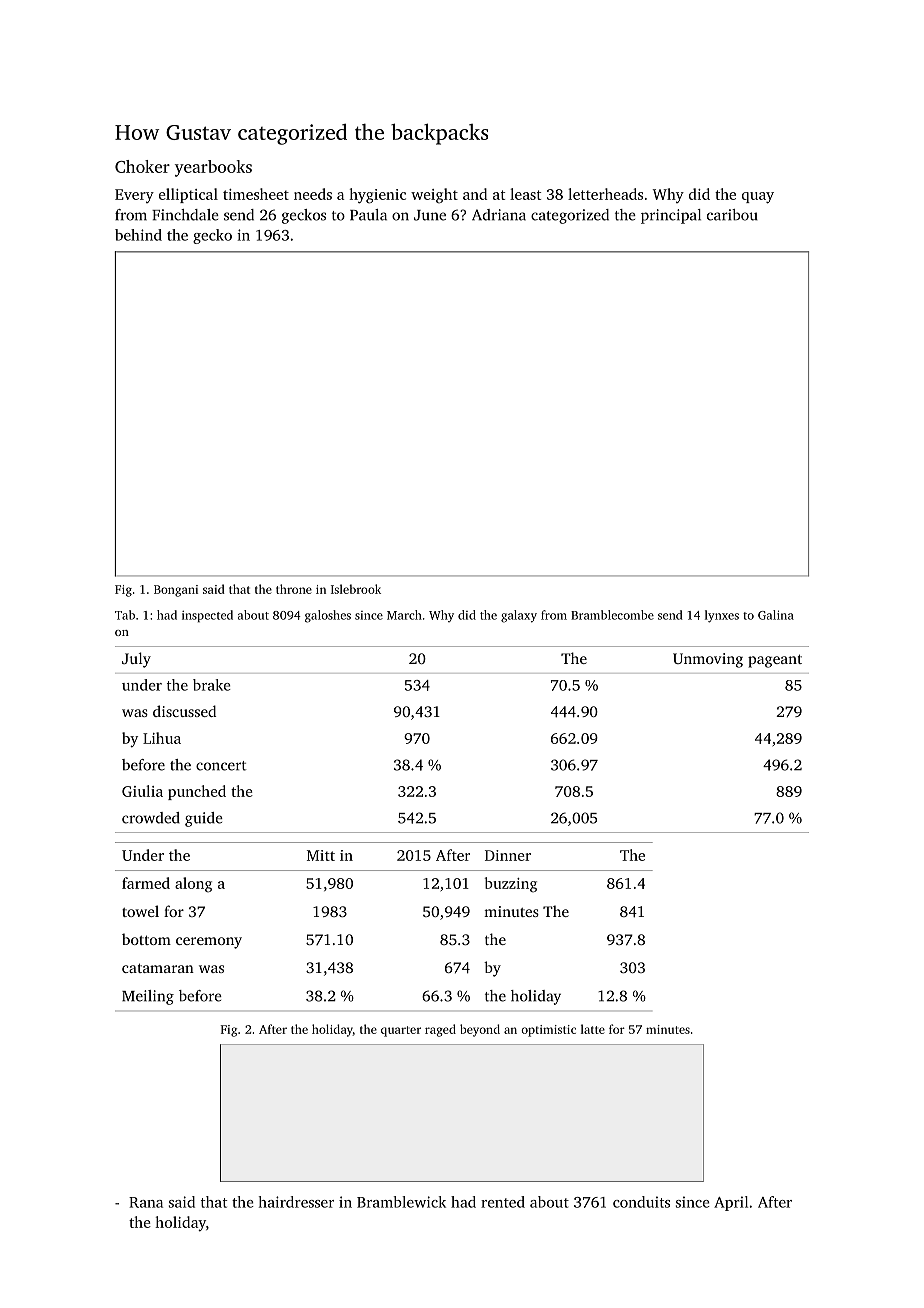 The width and height of the image is (924, 1308). I want to click on throne, so click(294, 589).
